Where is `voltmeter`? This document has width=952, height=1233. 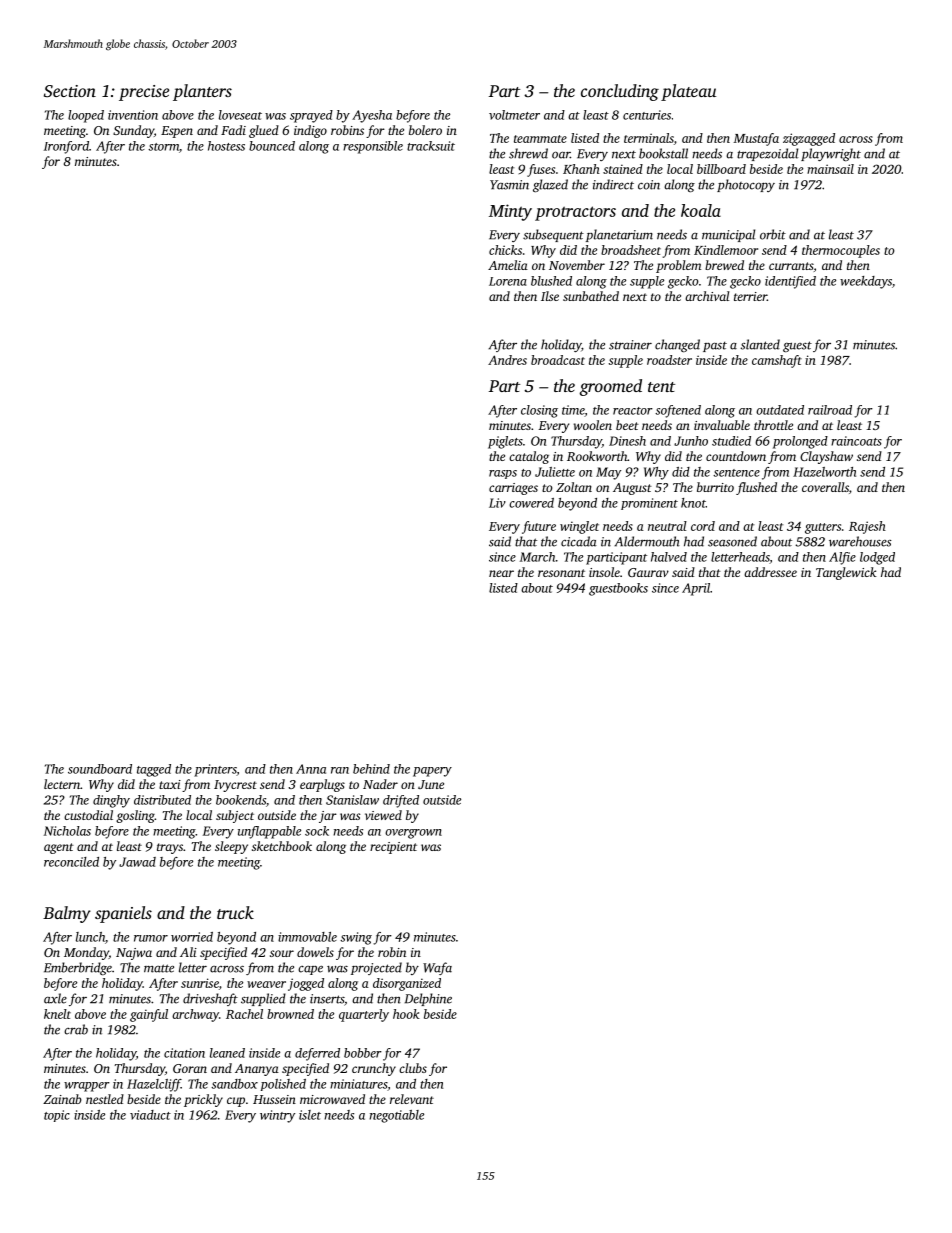 voltmeter is located at coordinates (514, 115).
